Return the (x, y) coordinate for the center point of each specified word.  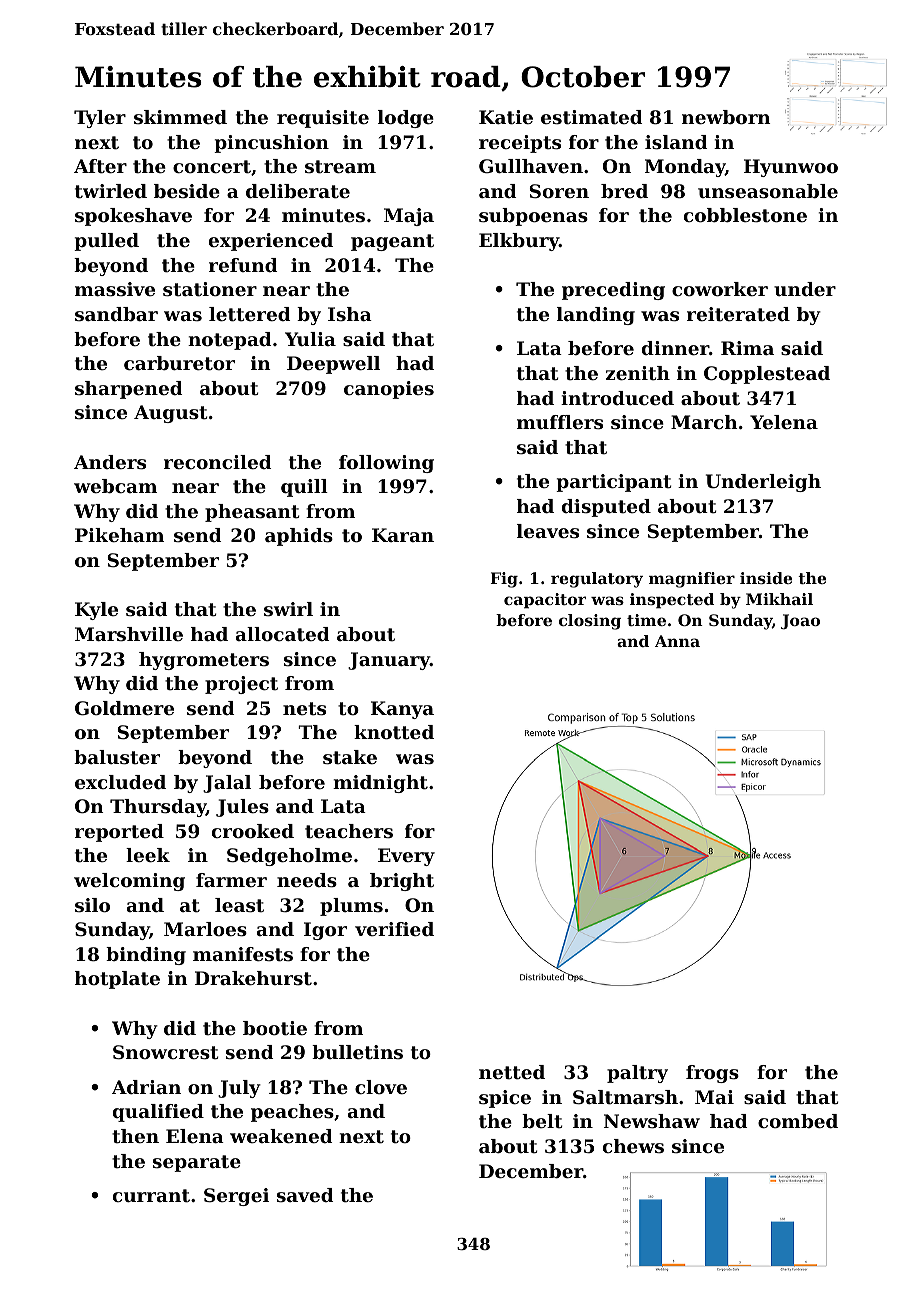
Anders (110, 462)
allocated (283, 634)
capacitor (545, 601)
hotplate (117, 980)
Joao (800, 621)
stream (340, 167)
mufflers (560, 422)
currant (151, 1196)
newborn (726, 117)
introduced (617, 398)
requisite (323, 119)
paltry (637, 1074)
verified (394, 929)
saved (305, 1195)
